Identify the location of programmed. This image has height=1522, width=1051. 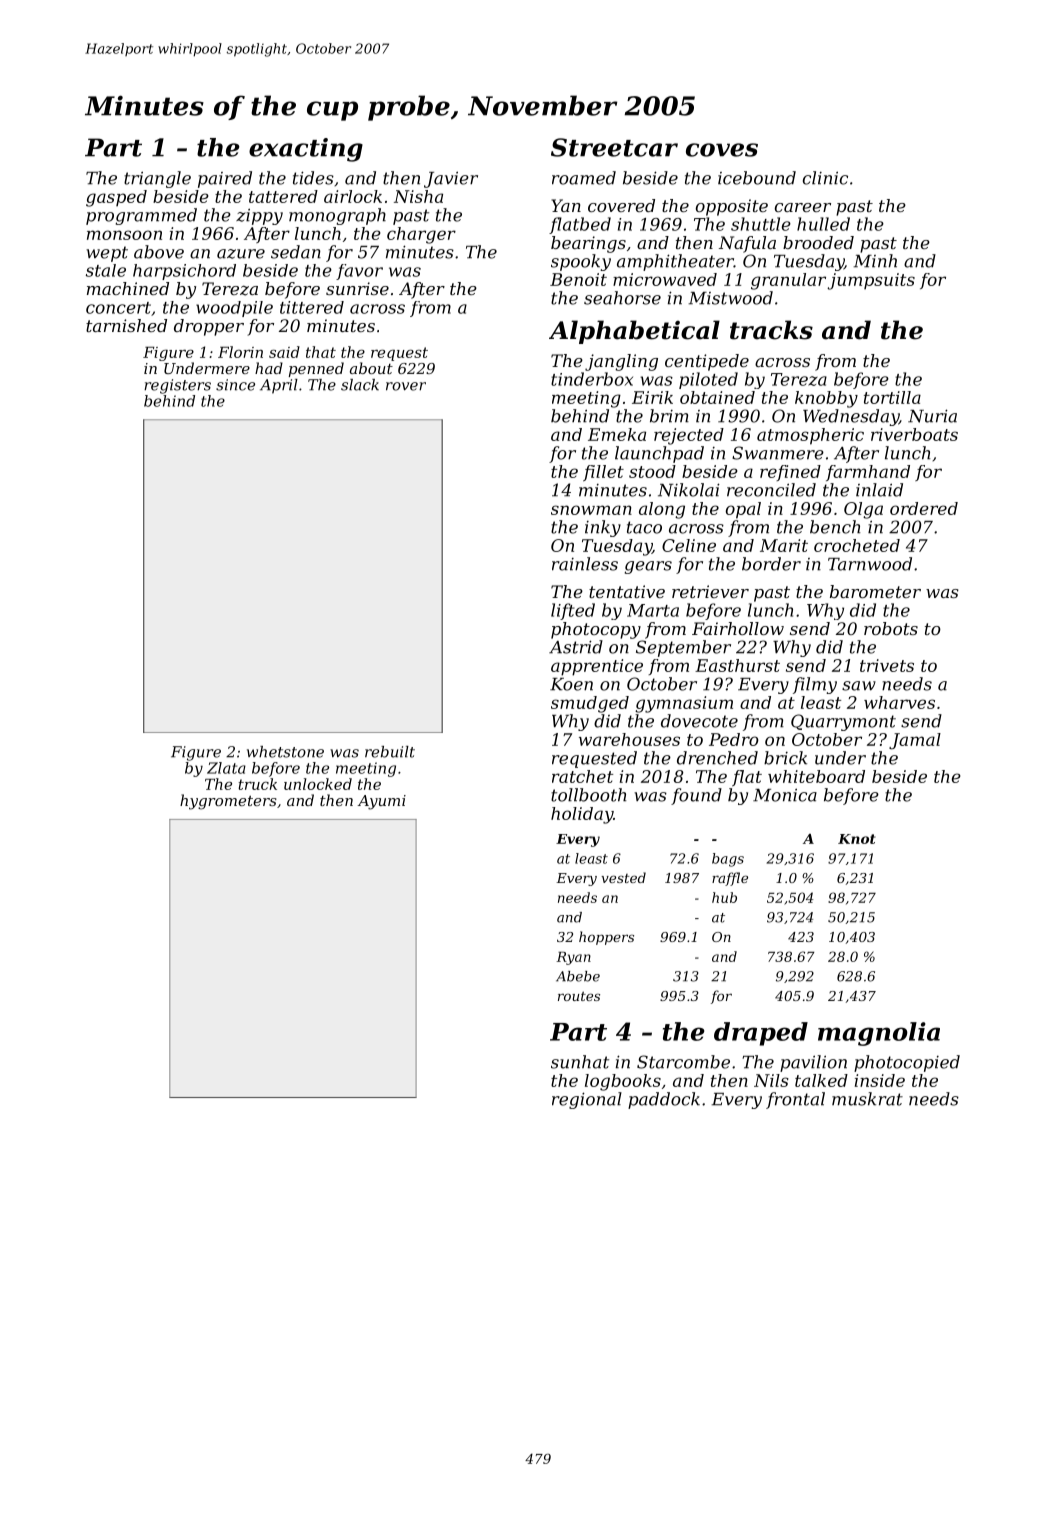
(141, 216).
